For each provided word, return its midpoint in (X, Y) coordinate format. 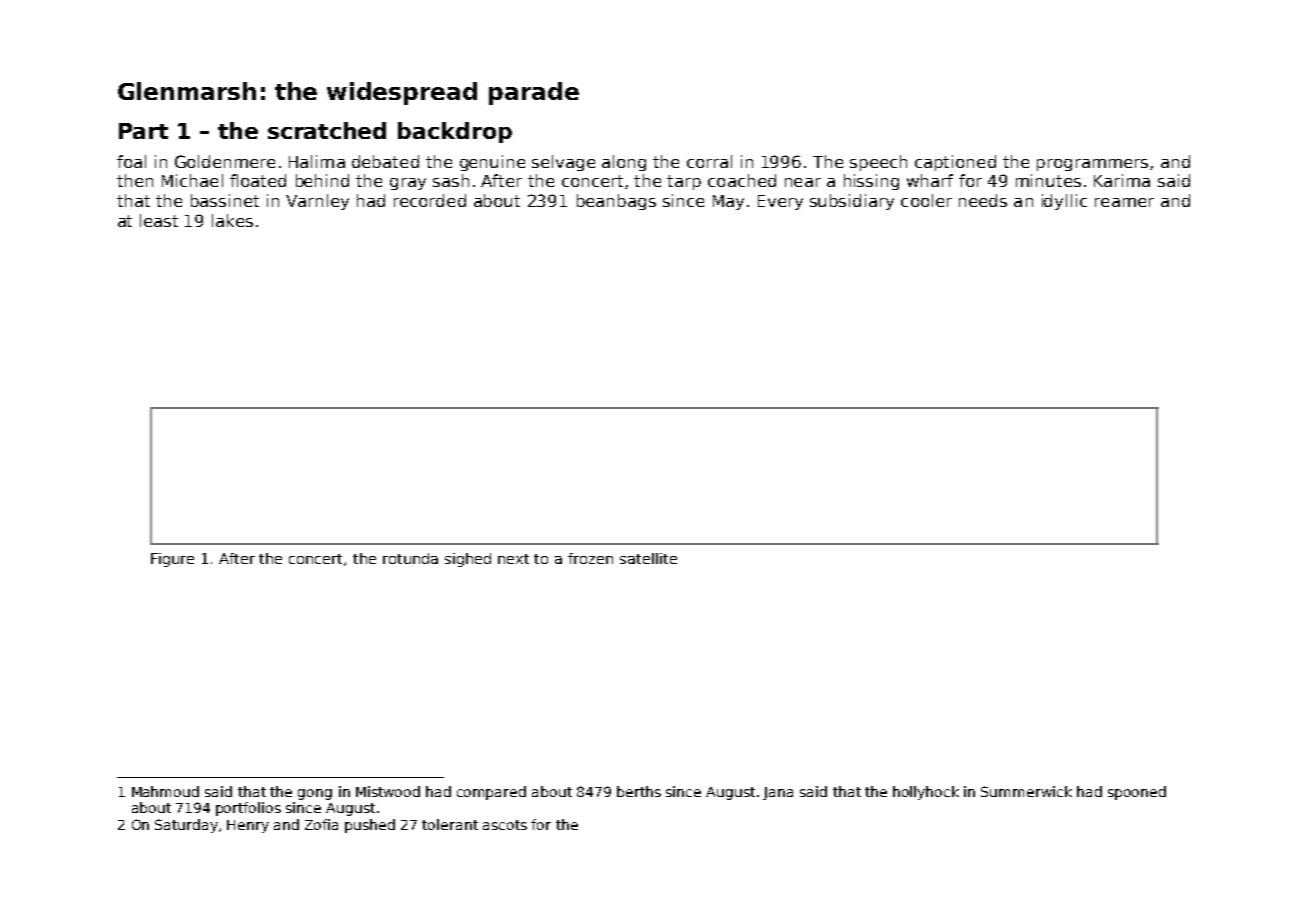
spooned (1137, 793)
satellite (648, 558)
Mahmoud (165, 791)
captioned (955, 163)
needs (983, 200)
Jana (778, 793)
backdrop (455, 132)
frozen (590, 558)
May (728, 202)
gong (315, 794)
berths (639, 791)
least (159, 220)
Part (143, 131)
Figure (172, 560)
